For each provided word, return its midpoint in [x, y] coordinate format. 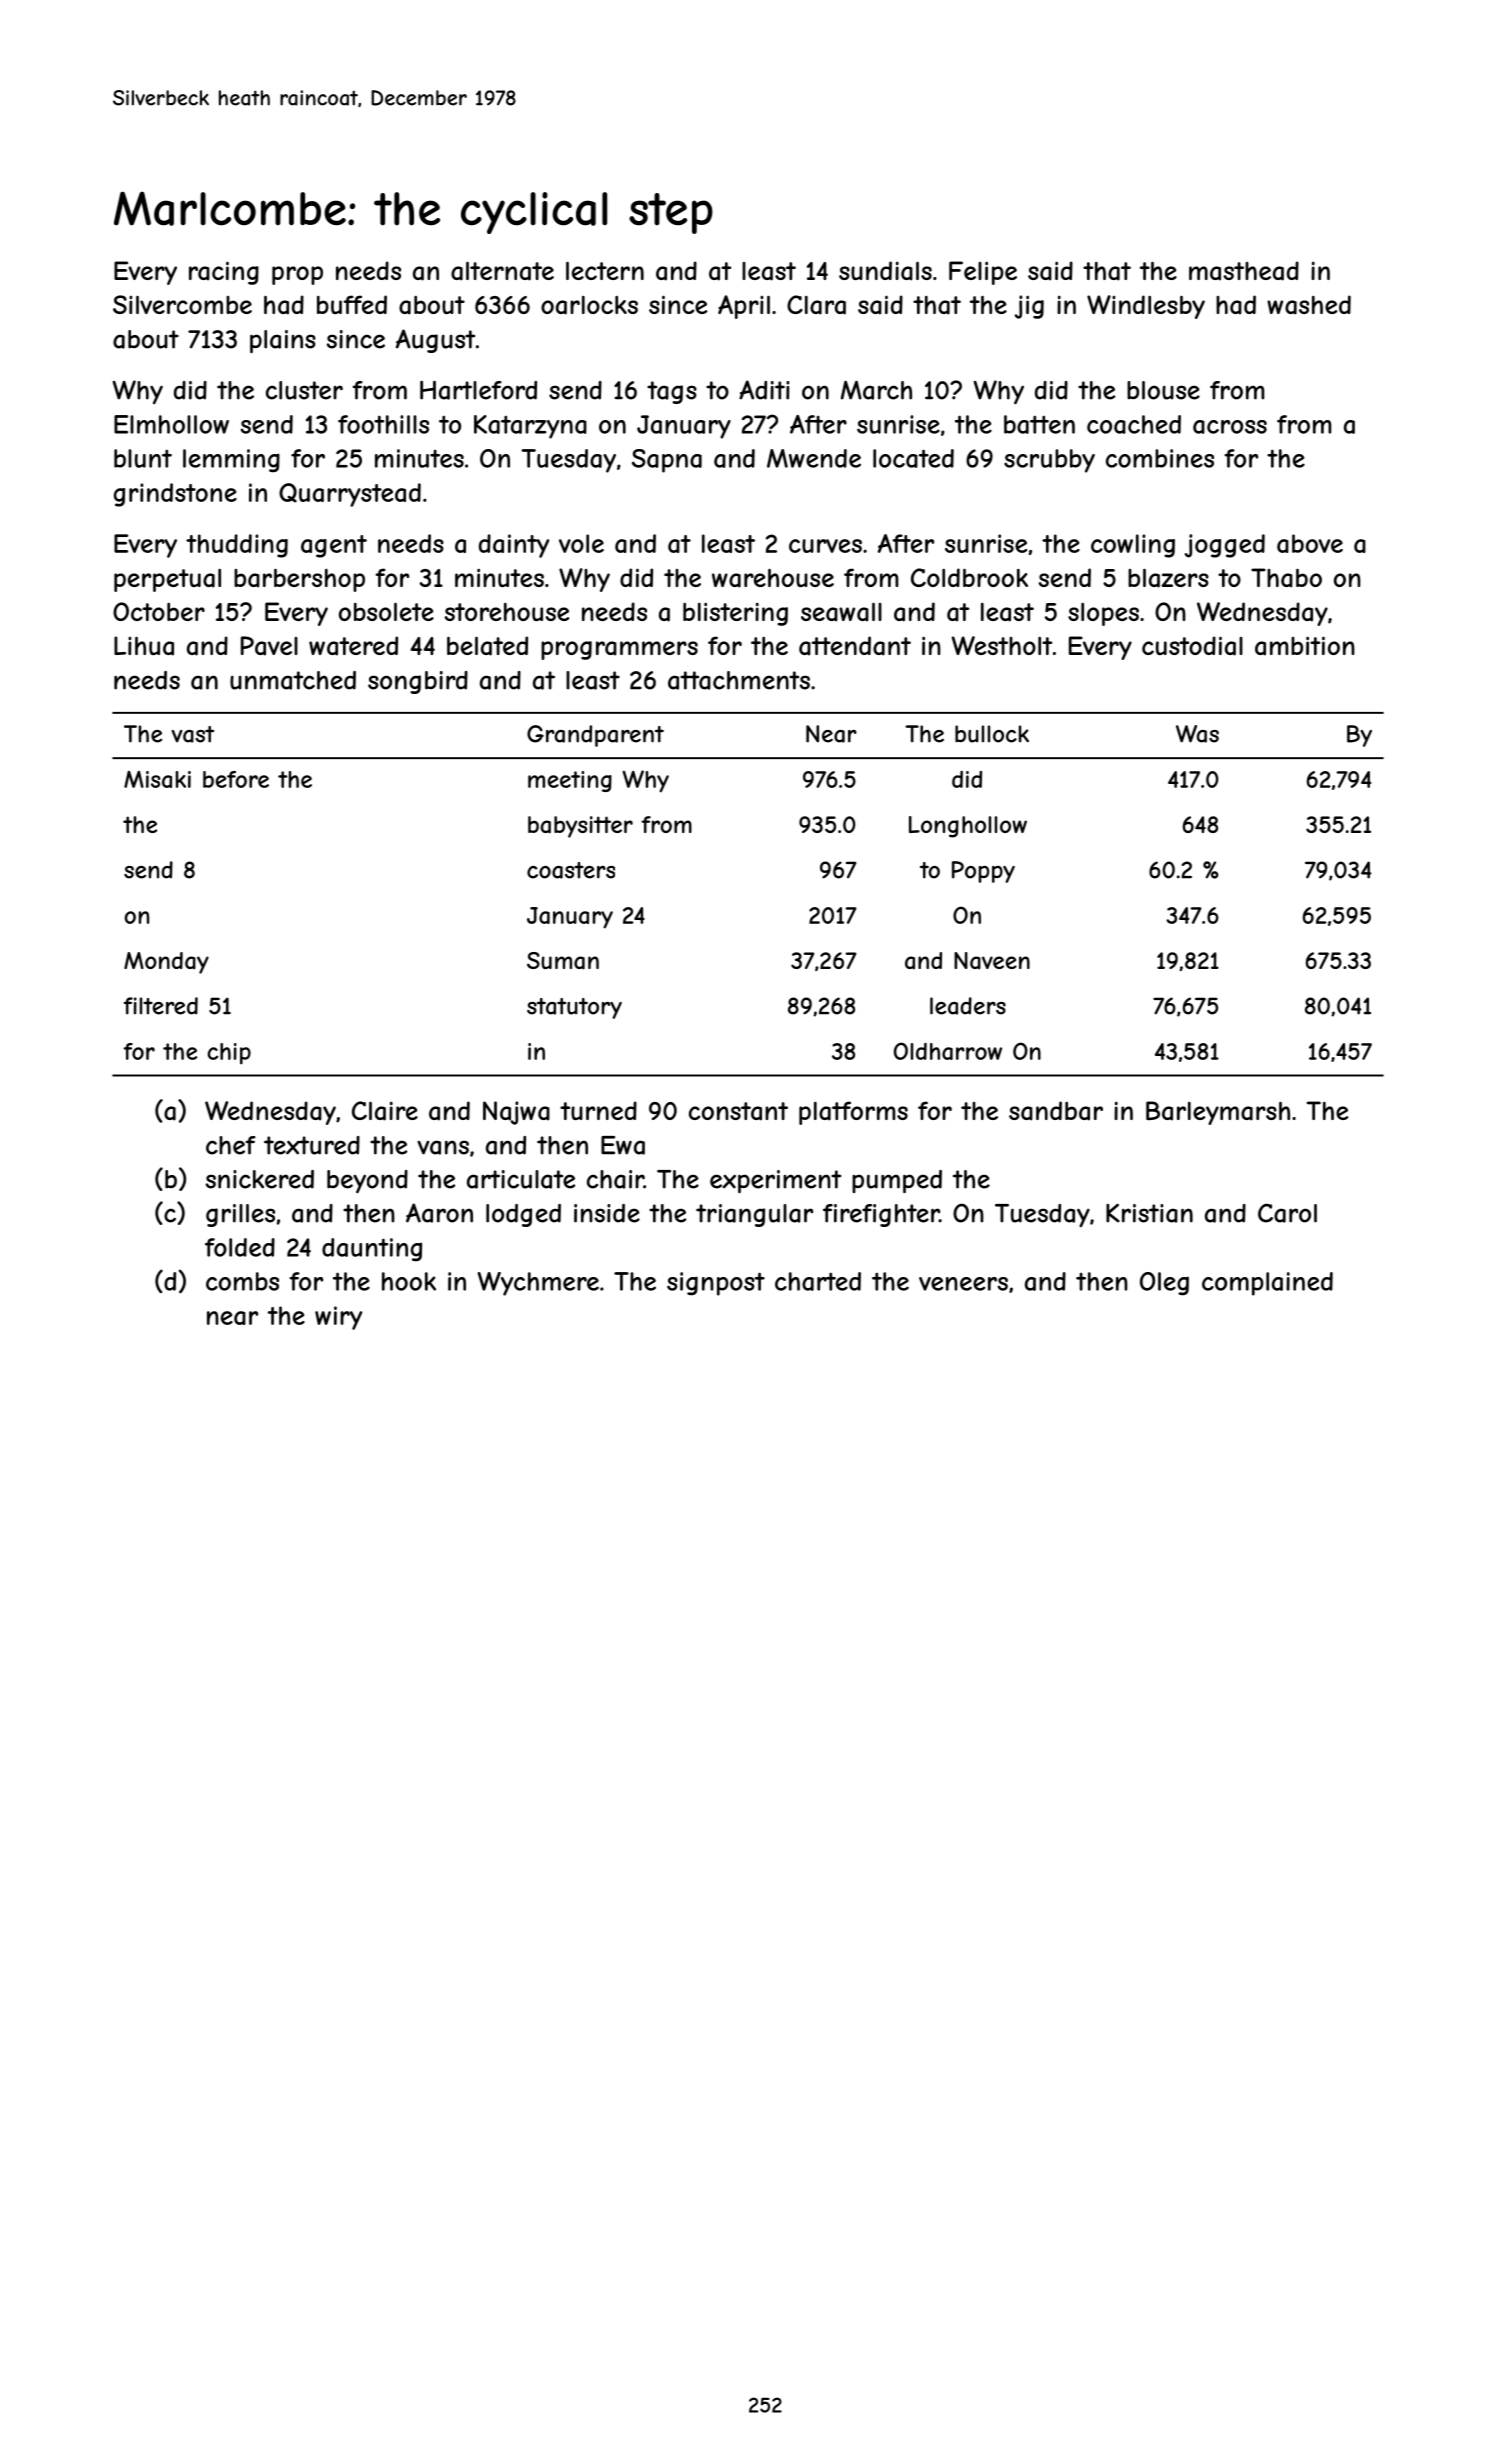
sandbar [1056, 1111]
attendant [855, 646]
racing [224, 273]
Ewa [623, 1145]
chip [229, 1054]
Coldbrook [969, 577]
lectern [605, 270]
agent [334, 546]
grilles [240, 1215]
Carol [1287, 1213]
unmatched [293, 680]
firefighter [881, 1215]
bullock [992, 734]
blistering [735, 614]
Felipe [983, 273]
